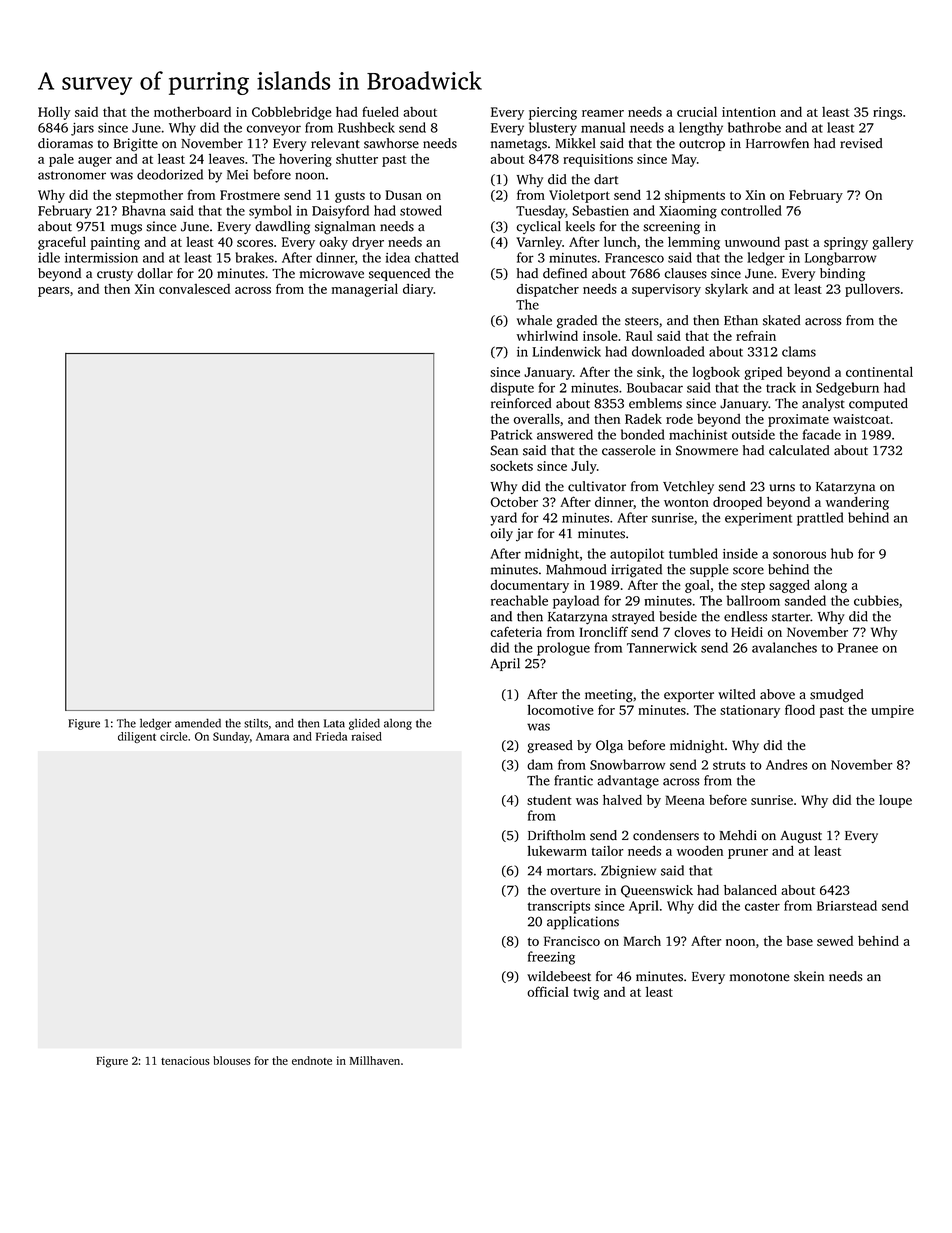  Describe the element at coordinates (137, 737) in the screenshot. I see `diligent` at that location.
